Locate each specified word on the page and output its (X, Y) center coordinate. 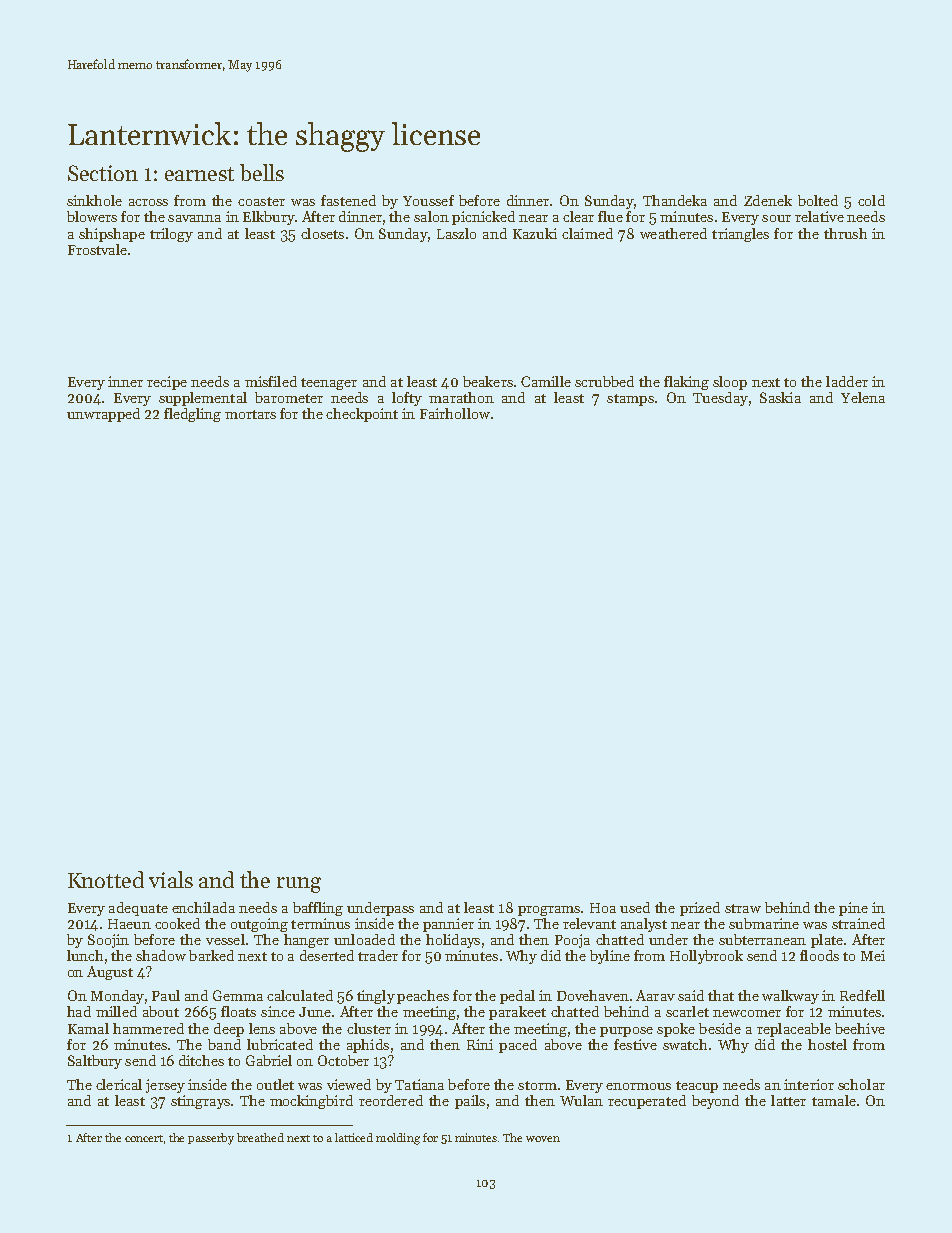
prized (700, 909)
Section (103, 173)
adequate (138, 909)
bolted (818, 200)
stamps (630, 400)
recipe (167, 383)
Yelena (863, 397)
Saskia (780, 397)
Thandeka (675, 200)
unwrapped (103, 415)
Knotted (106, 879)
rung (299, 885)
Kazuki (535, 233)
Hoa (603, 908)
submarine (764, 923)
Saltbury (95, 1062)
